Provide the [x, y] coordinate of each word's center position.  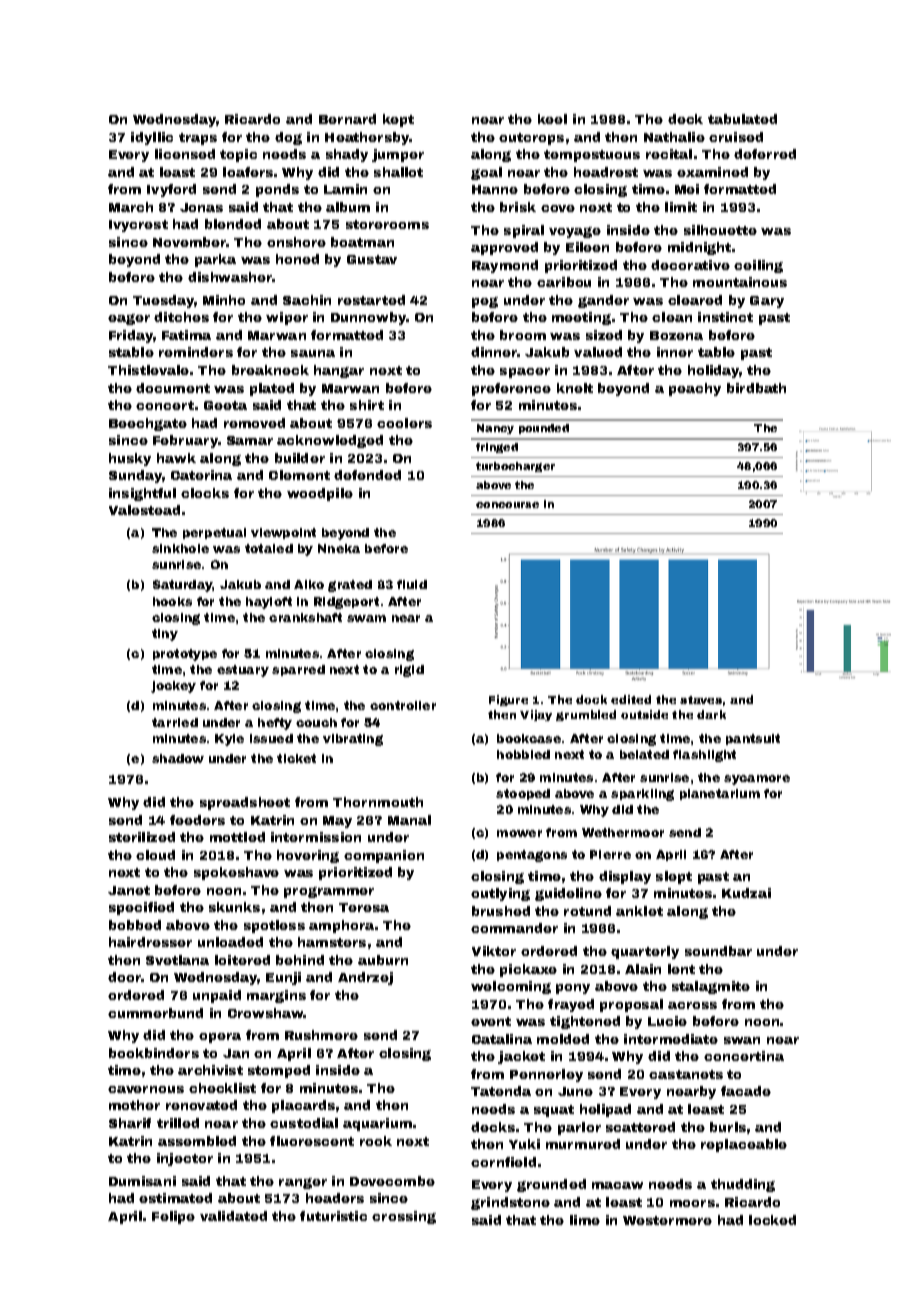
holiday [714, 371]
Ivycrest [138, 226]
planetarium [720, 794]
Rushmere [321, 1035]
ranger [303, 1183]
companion [384, 856]
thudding [743, 1185]
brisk [518, 207]
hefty [275, 724]
